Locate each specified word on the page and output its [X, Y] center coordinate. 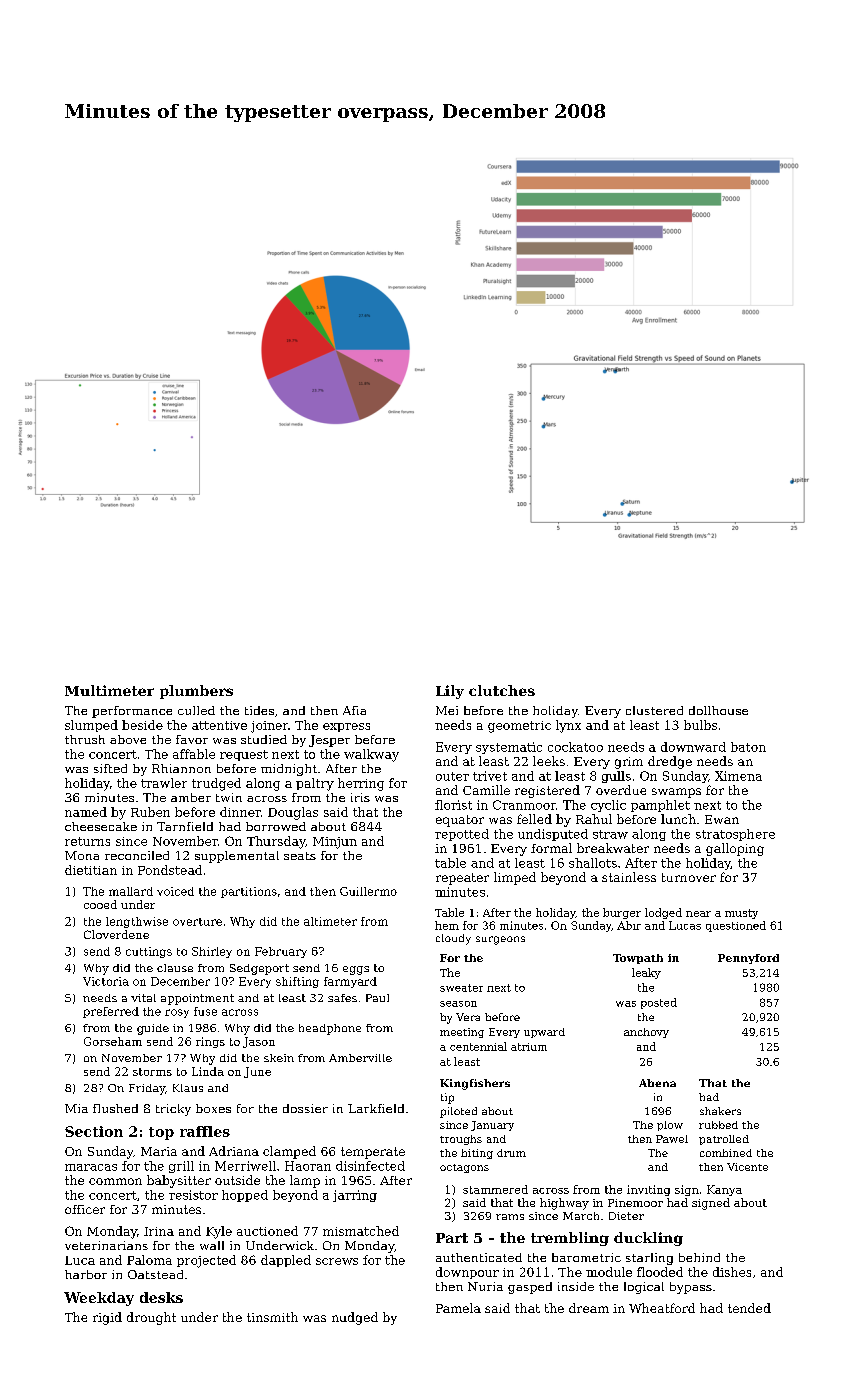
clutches [502, 690]
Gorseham [113, 1041]
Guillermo [368, 891]
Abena [657, 1083]
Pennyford [748, 959]
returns [87, 841]
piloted [458, 1112]
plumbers [196, 692]
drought [151, 1318]
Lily [450, 692]
